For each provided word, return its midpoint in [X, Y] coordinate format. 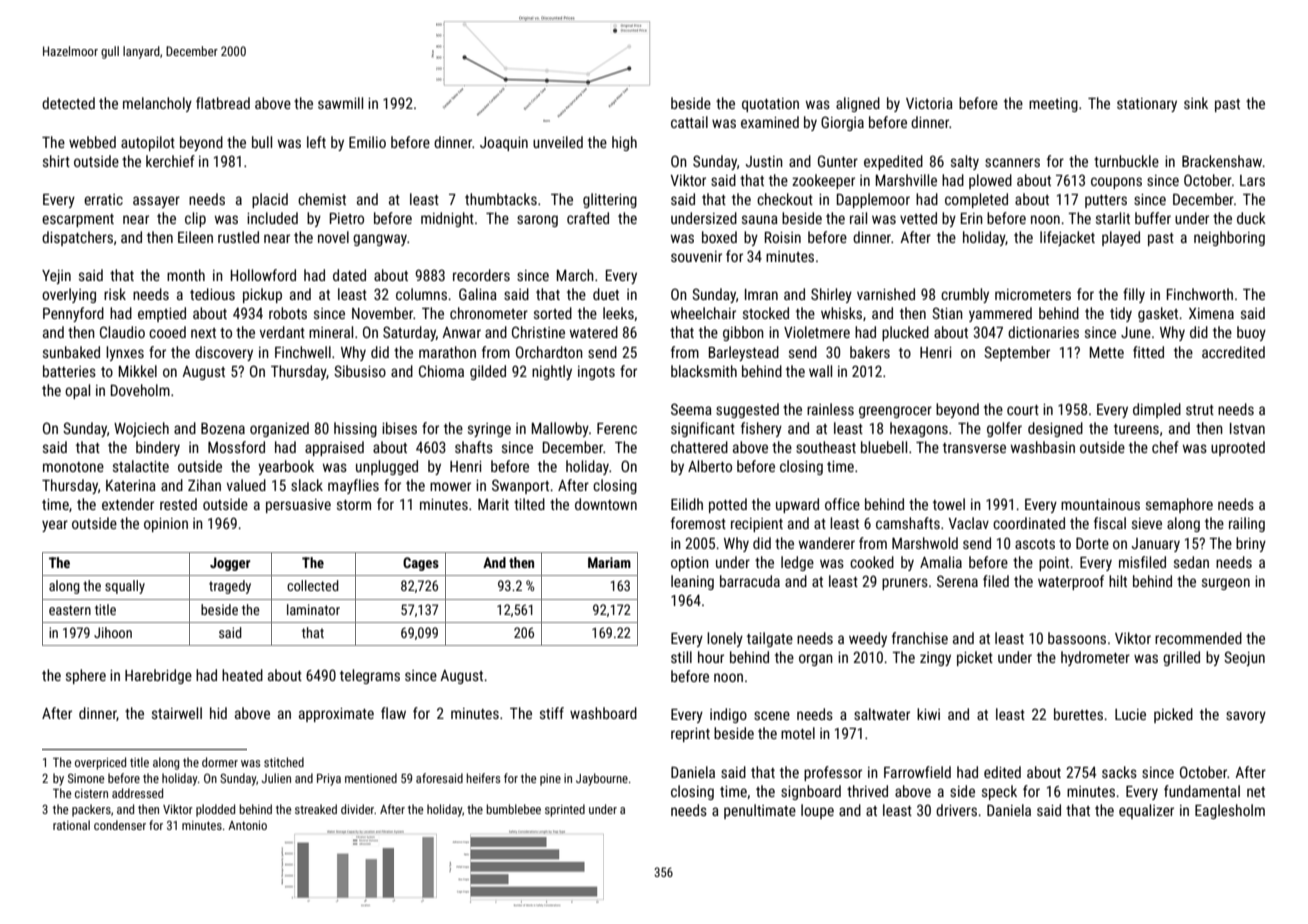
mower [450, 486]
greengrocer [895, 412]
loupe [817, 811]
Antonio [247, 825]
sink [1196, 103]
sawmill [340, 103]
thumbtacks [501, 199]
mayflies [353, 486]
